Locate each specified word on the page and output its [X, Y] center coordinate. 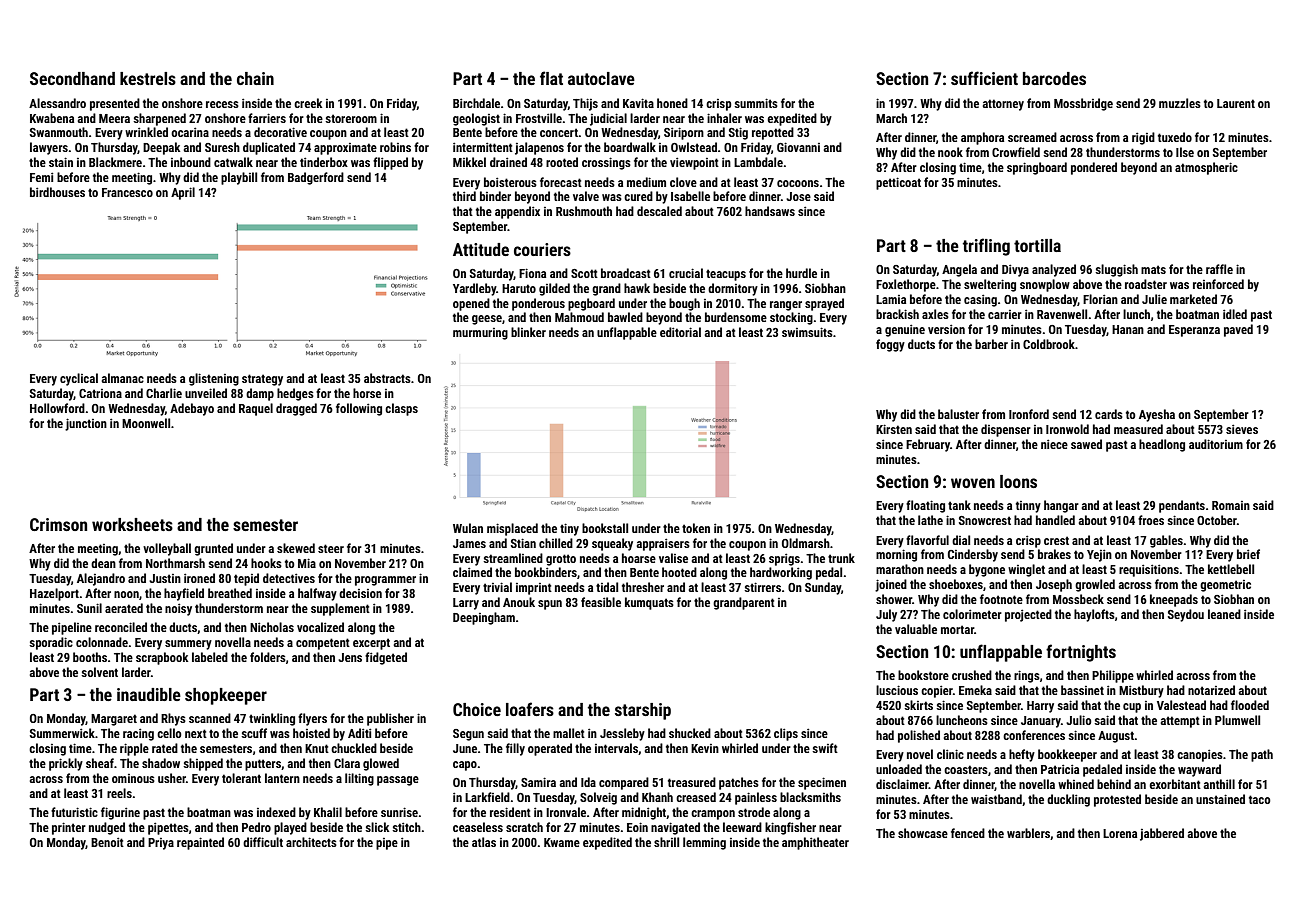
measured [1138, 429]
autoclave [601, 78]
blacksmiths [810, 797]
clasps [401, 409]
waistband [996, 799]
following [359, 409]
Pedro [256, 827]
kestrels [148, 78]
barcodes [1054, 78]
